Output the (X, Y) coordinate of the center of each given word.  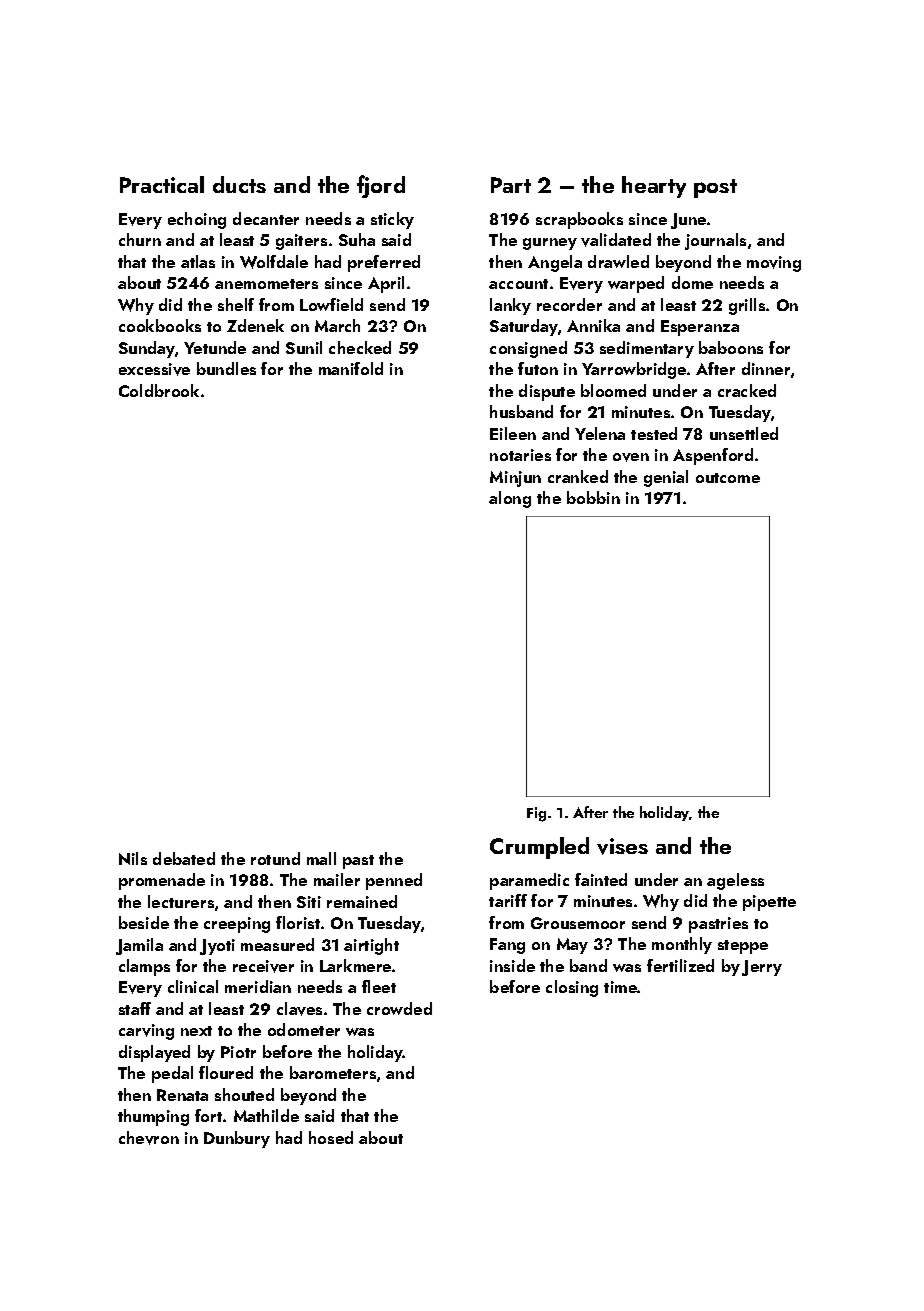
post (715, 188)
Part (511, 185)
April (386, 284)
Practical (162, 184)
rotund (275, 858)
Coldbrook (159, 390)
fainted (601, 879)
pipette (769, 903)
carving (146, 1032)
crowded (399, 1008)
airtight (371, 946)
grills (747, 306)
